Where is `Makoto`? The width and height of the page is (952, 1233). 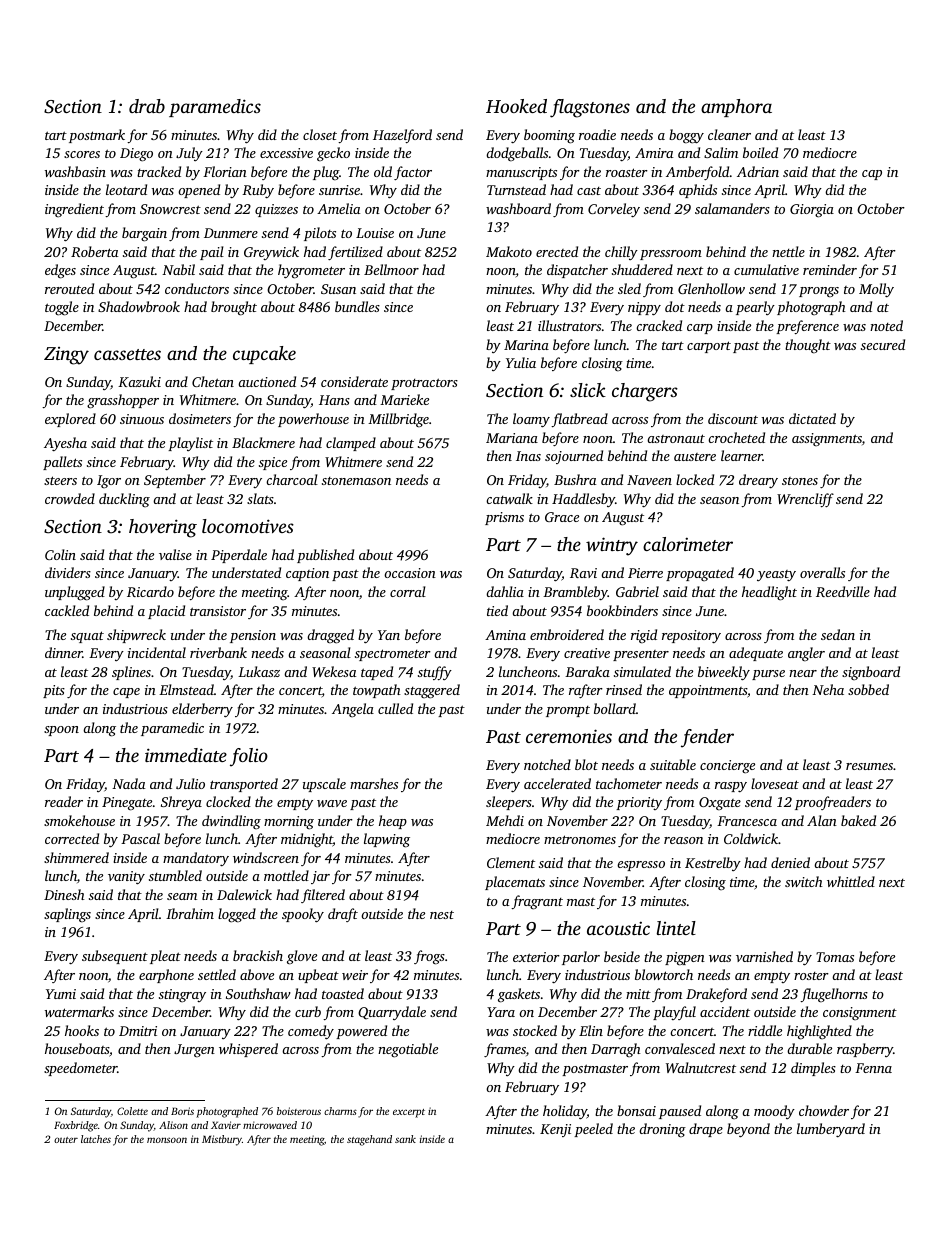 Makoto is located at coordinates (509, 251).
